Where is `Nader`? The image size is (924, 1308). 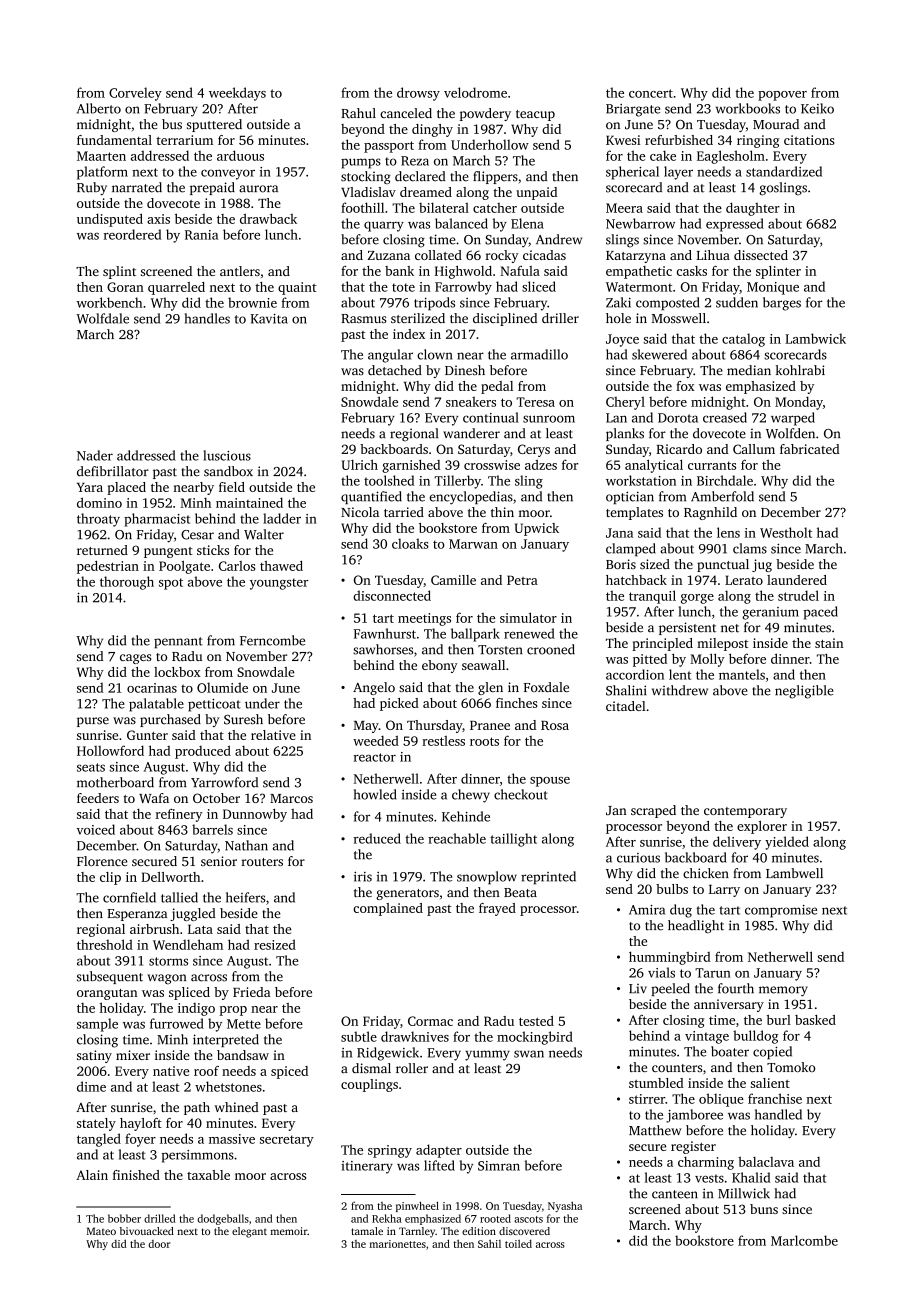
Nader is located at coordinates (95, 455).
